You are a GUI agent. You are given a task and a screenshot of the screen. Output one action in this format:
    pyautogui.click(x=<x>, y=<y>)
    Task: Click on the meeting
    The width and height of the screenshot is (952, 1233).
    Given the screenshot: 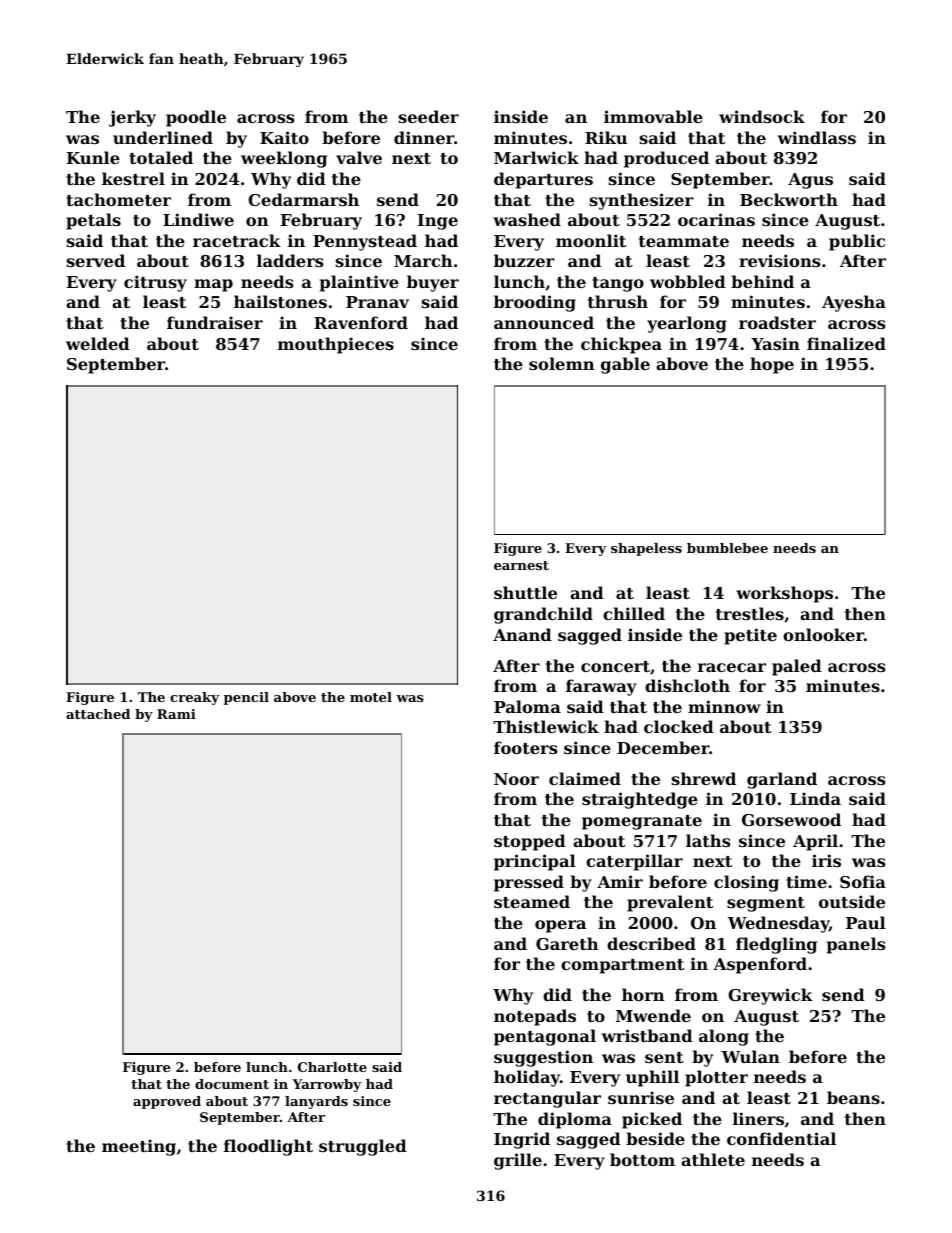 What is the action you would take?
    pyautogui.click(x=139, y=1147)
